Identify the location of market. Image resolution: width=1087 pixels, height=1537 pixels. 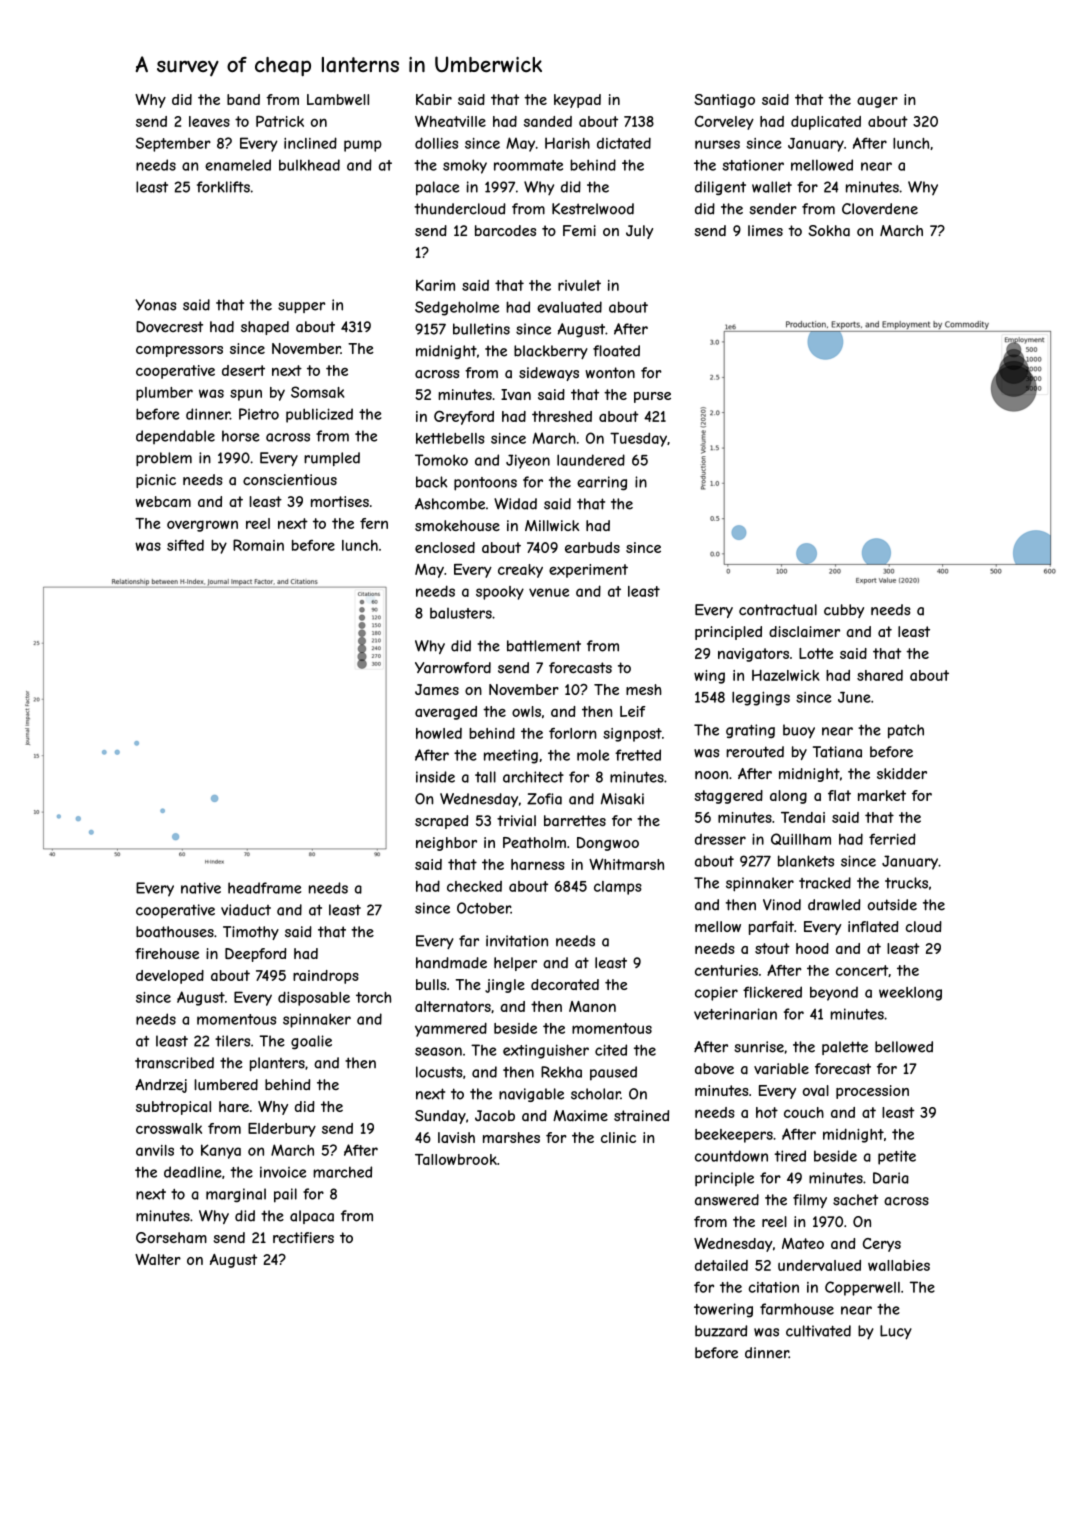
(882, 795).
